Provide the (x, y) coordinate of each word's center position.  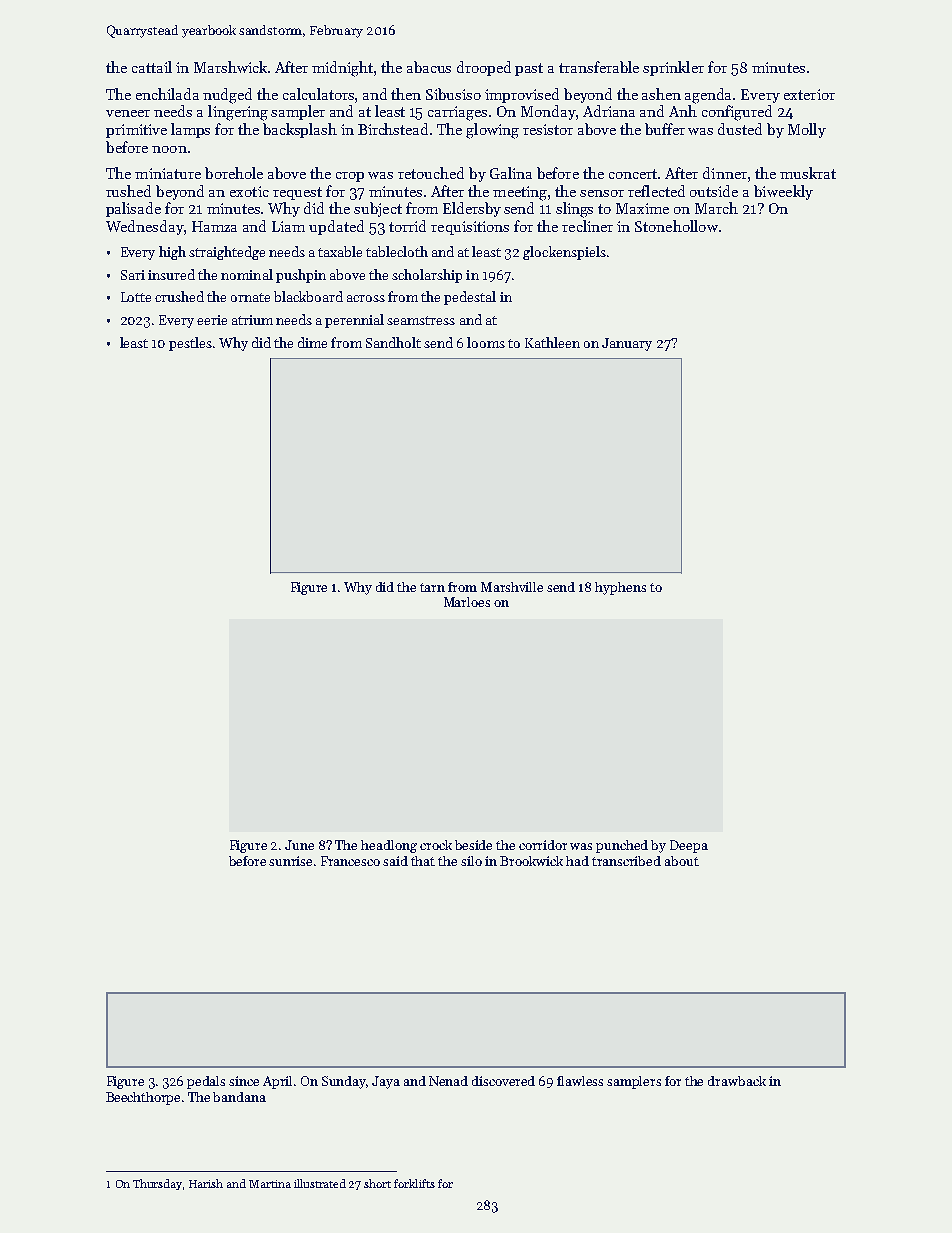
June (299, 845)
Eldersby (472, 209)
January (627, 344)
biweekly (783, 192)
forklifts (414, 1183)
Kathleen (552, 342)
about (682, 861)
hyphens (620, 588)
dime (312, 342)
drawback (737, 1081)
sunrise (290, 861)
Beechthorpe (143, 1098)
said (395, 861)
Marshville (512, 587)
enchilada (167, 94)
